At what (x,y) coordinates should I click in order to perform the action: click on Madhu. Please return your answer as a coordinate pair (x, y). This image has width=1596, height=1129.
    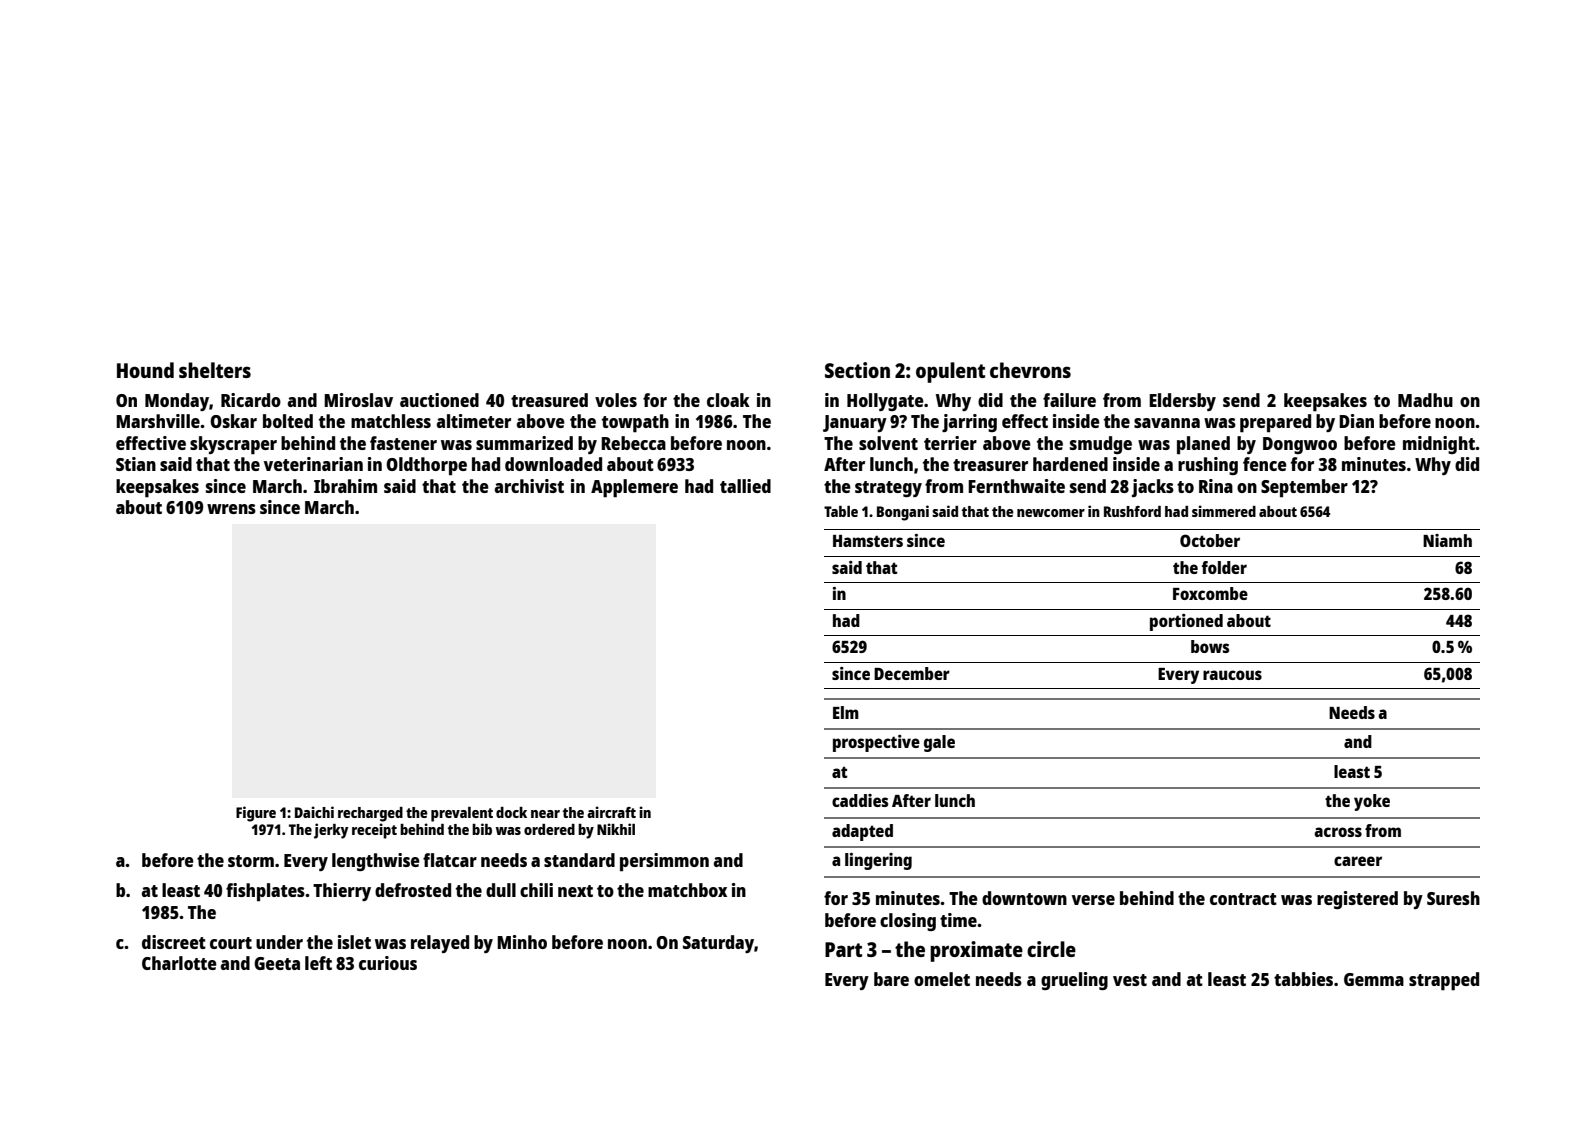
    Looking at the image, I should click on (1425, 400).
